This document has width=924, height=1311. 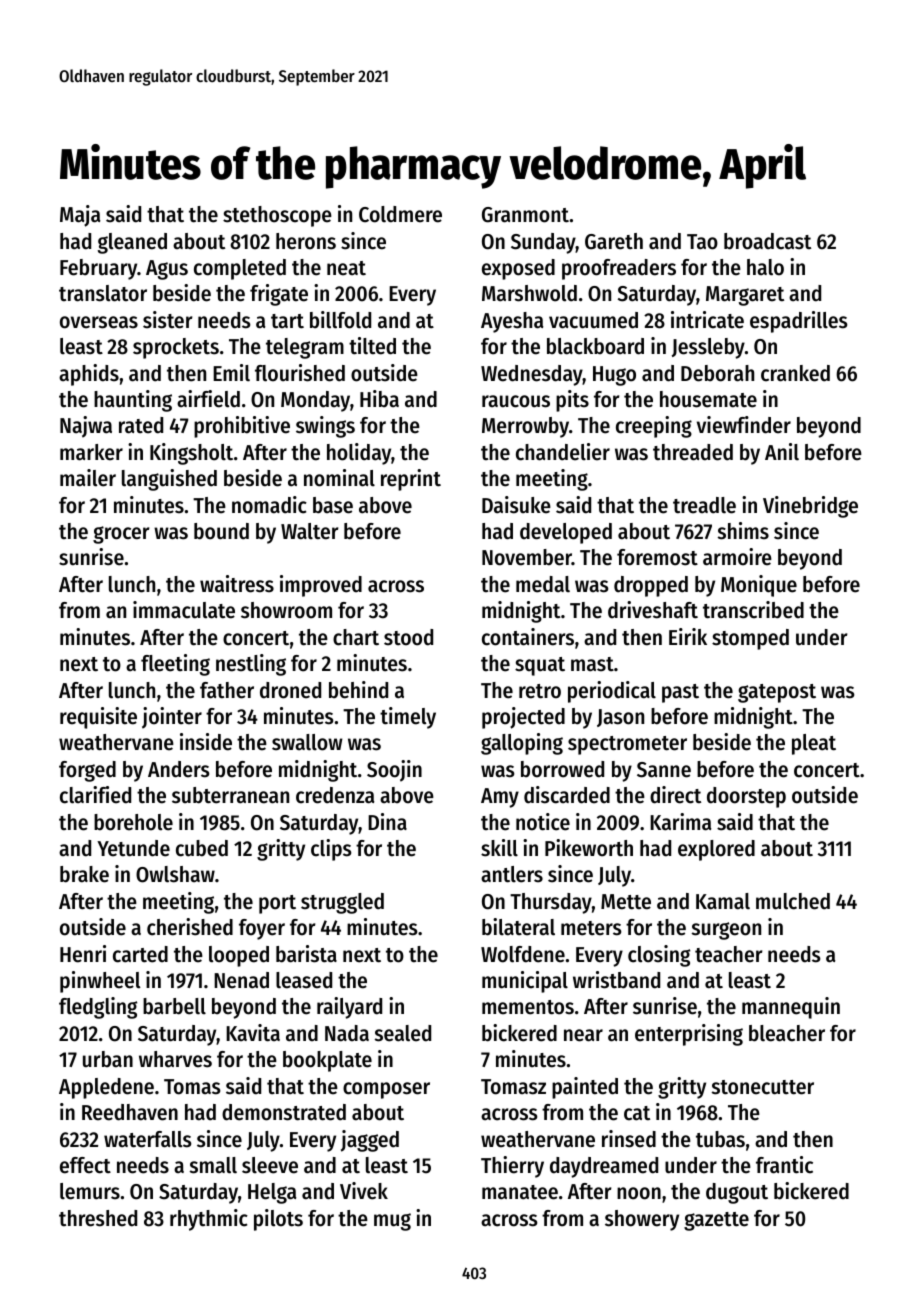 I want to click on Hiba, so click(x=379, y=399).
